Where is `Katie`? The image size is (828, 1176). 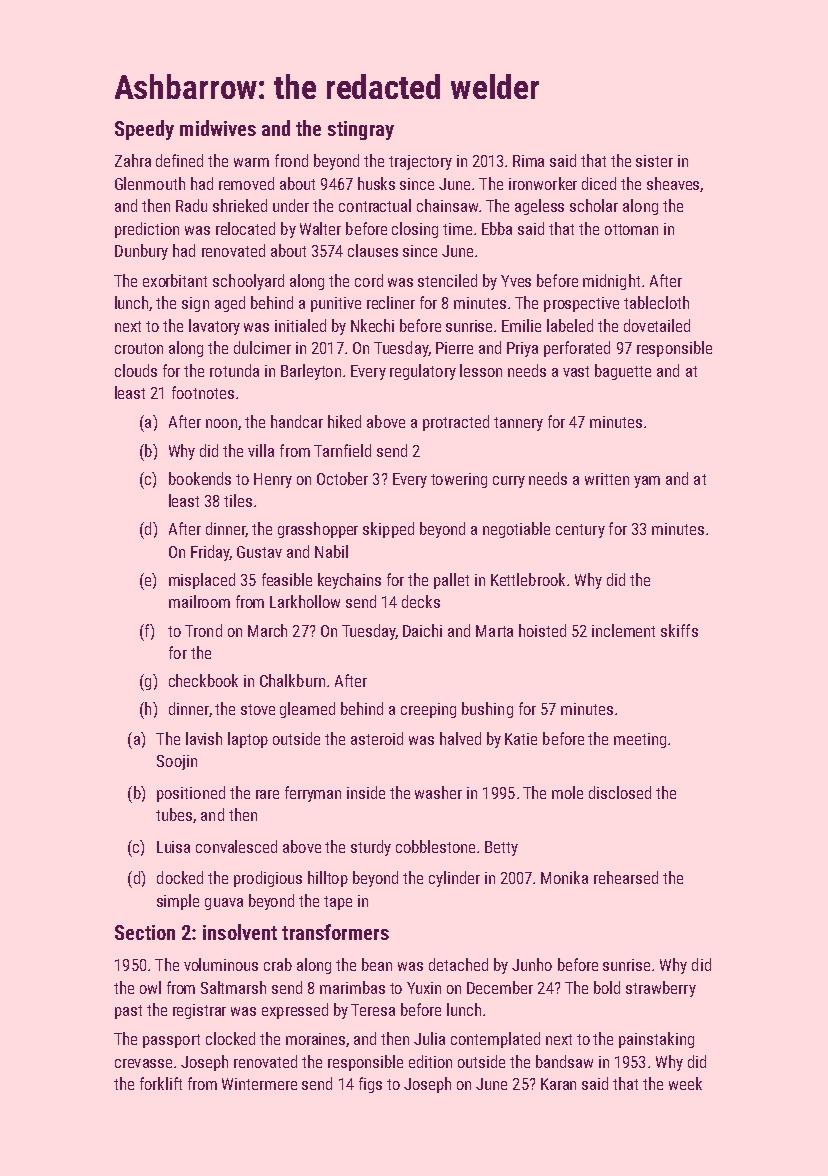 Katie is located at coordinates (521, 739).
